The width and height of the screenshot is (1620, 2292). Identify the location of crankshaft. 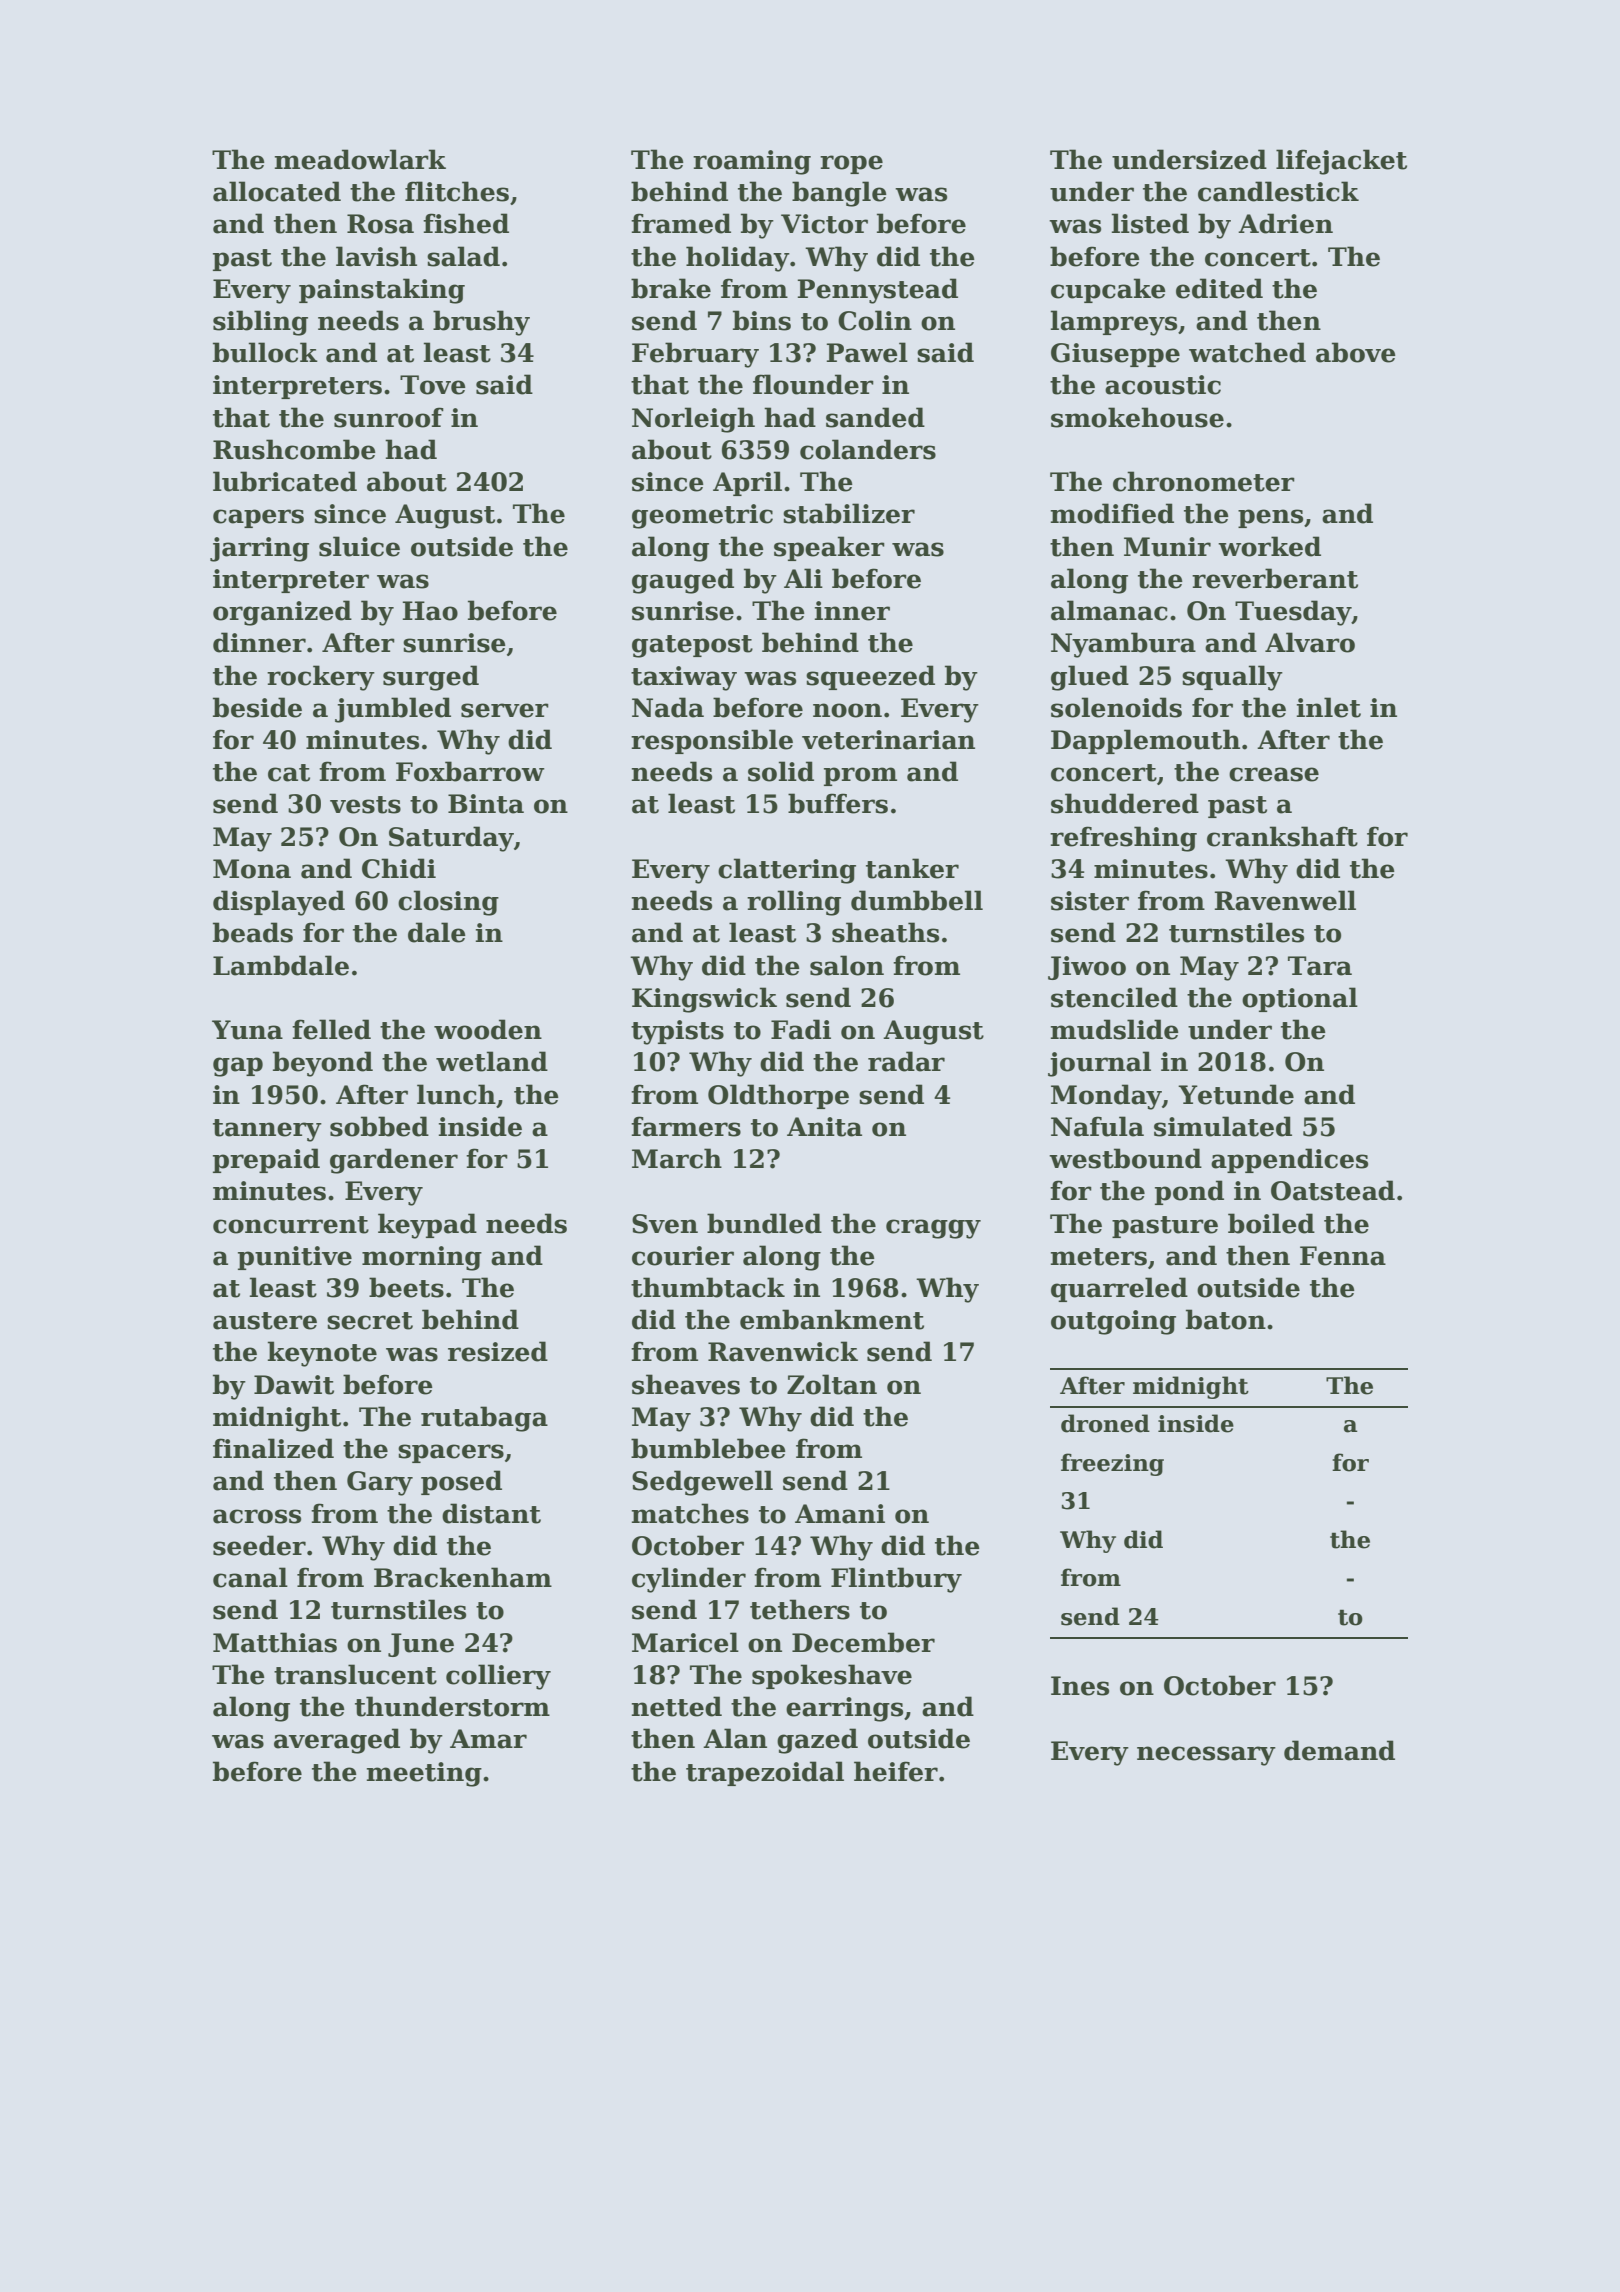
(1282, 836).
